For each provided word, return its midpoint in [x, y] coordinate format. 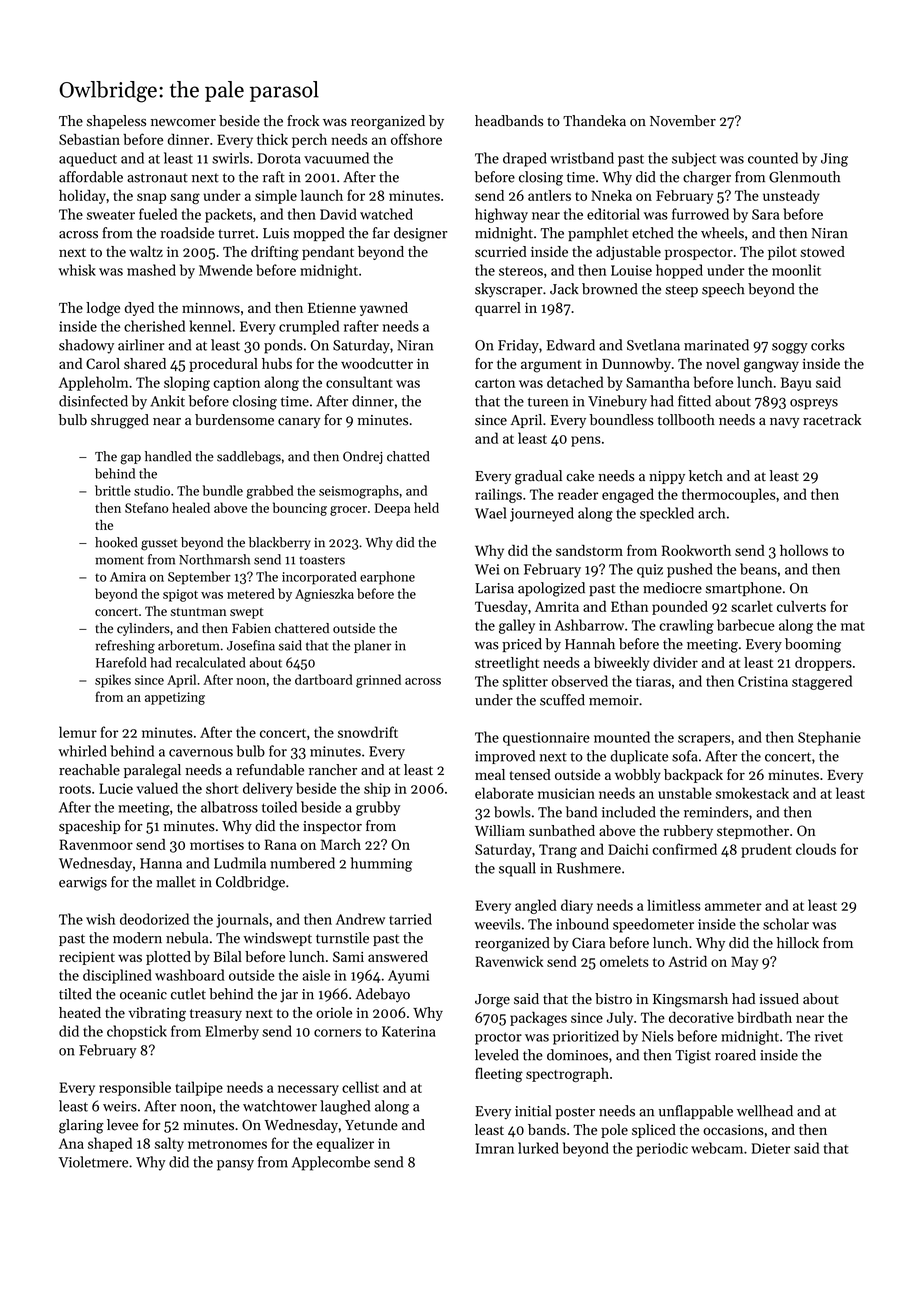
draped [525, 159]
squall [517, 869]
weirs [120, 1106]
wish [100, 919]
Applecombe [331, 1163]
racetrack [832, 420]
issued [779, 999]
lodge [103, 309]
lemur [78, 732]
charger [707, 178]
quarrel [498, 309]
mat [853, 626]
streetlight [507, 664]
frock [303, 121]
